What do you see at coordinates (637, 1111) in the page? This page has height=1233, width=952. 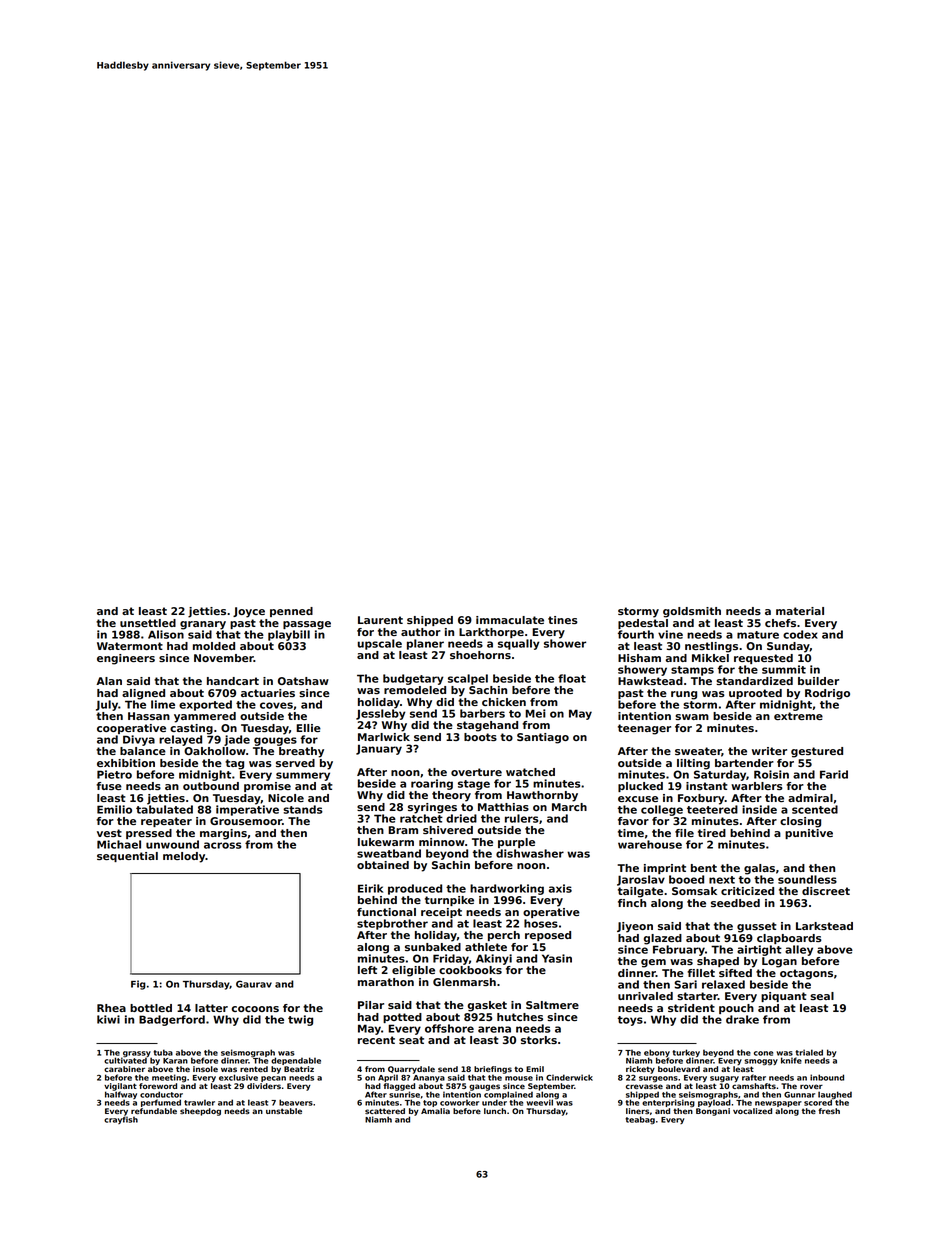 I see `liners` at bounding box center [637, 1111].
